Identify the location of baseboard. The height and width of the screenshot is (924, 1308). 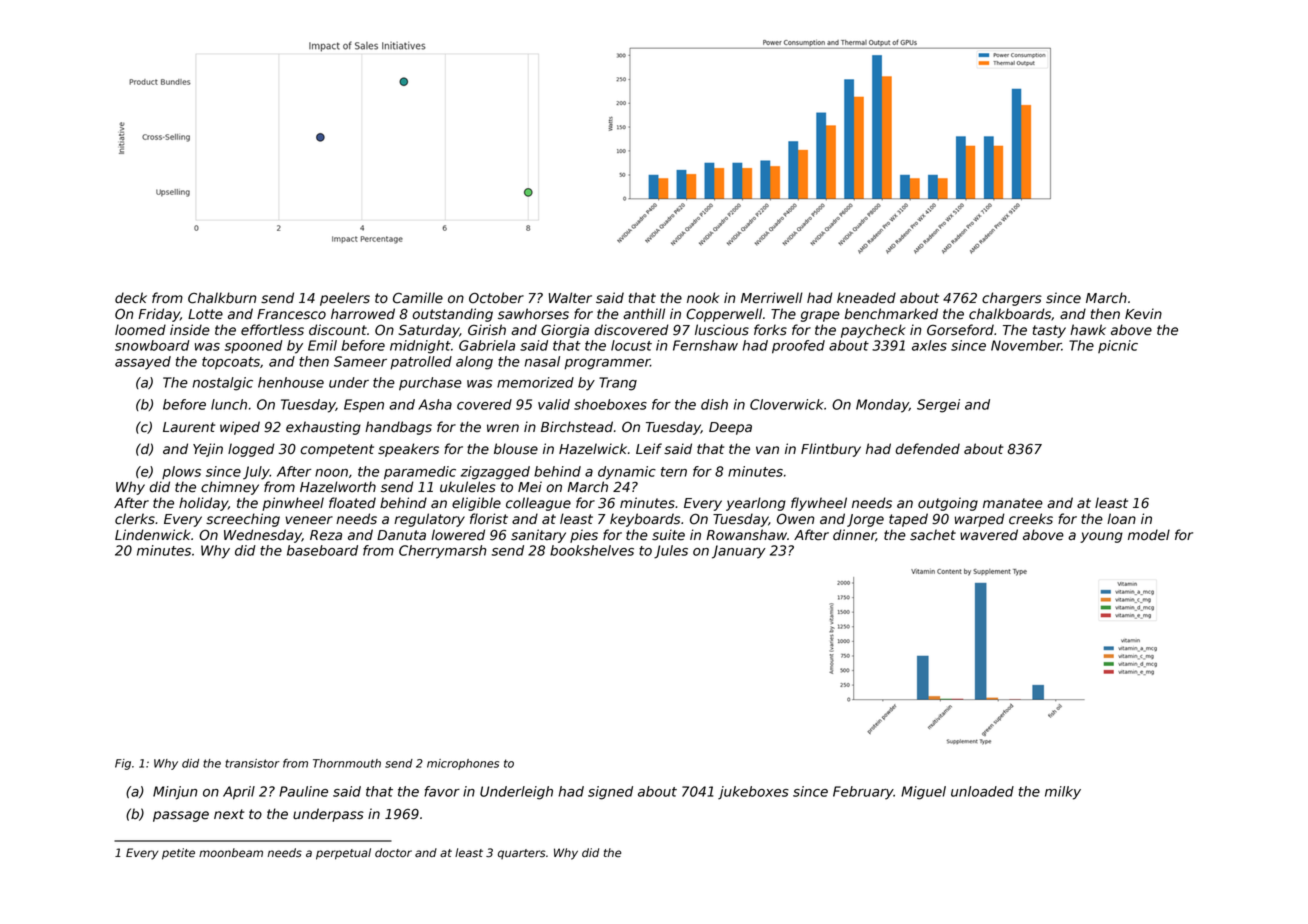
(322, 550).
